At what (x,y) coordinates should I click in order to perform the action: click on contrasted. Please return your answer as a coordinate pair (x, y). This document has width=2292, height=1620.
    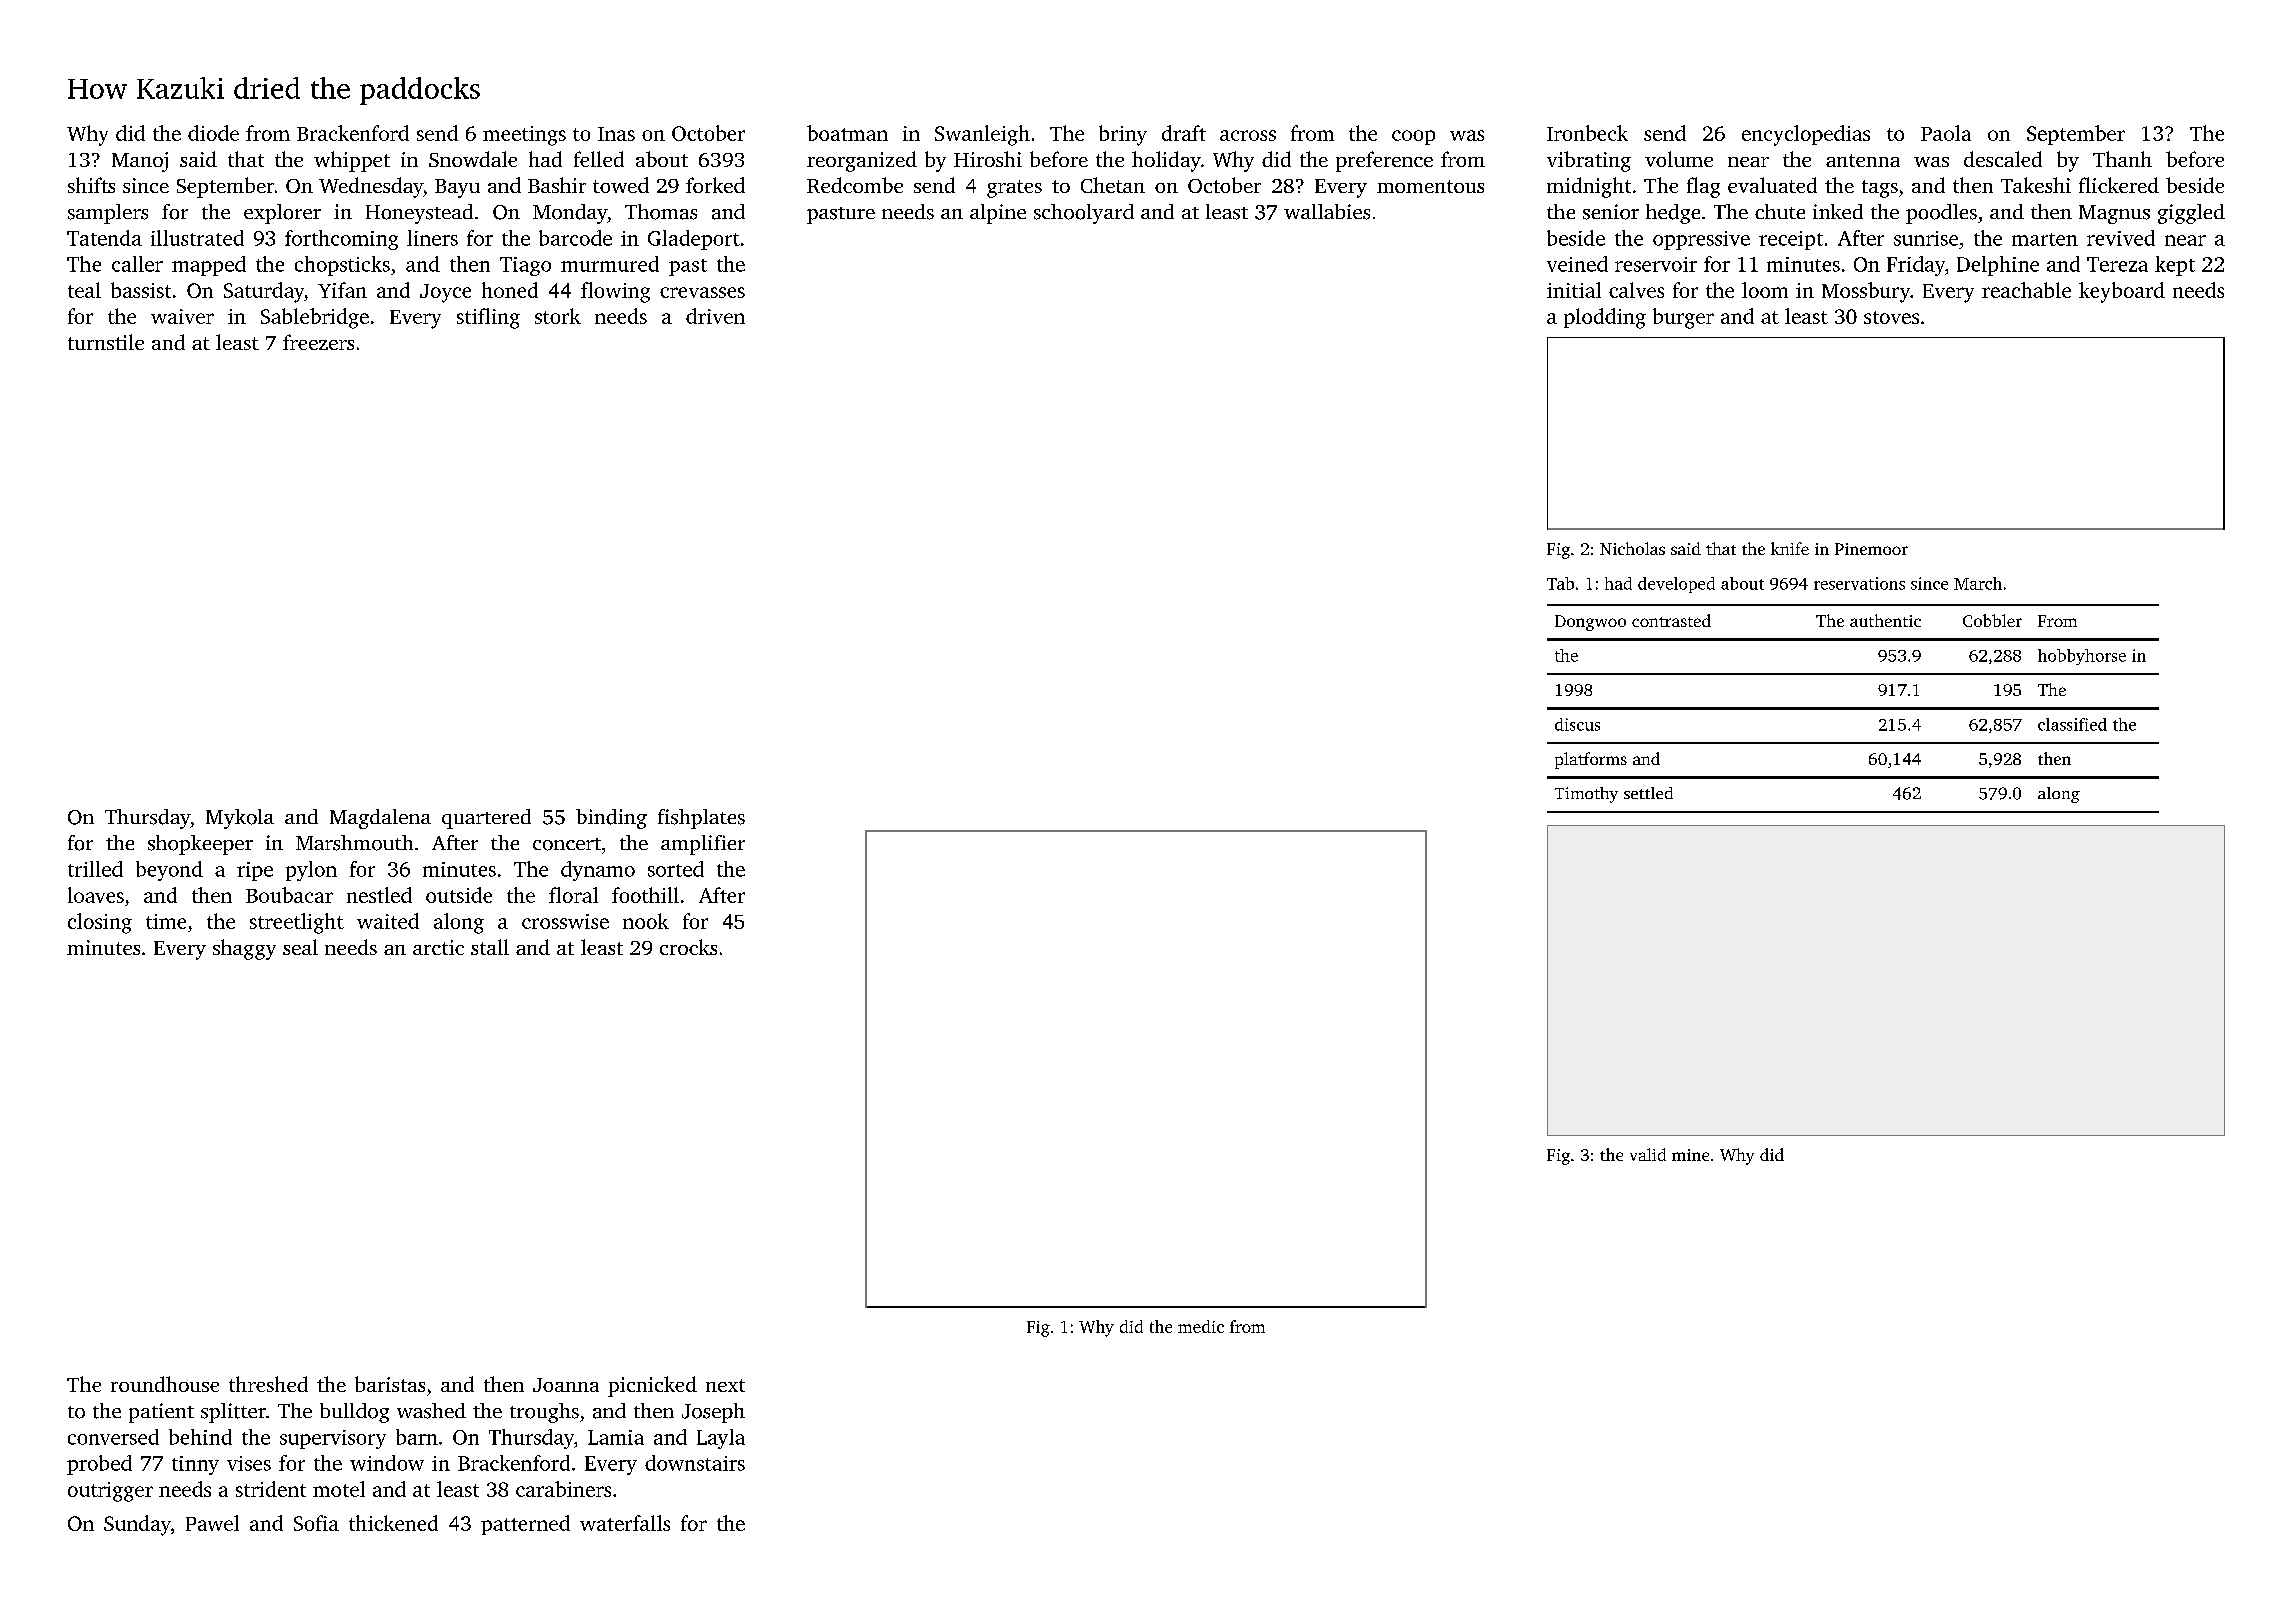
    Looking at the image, I should click on (1671, 620).
